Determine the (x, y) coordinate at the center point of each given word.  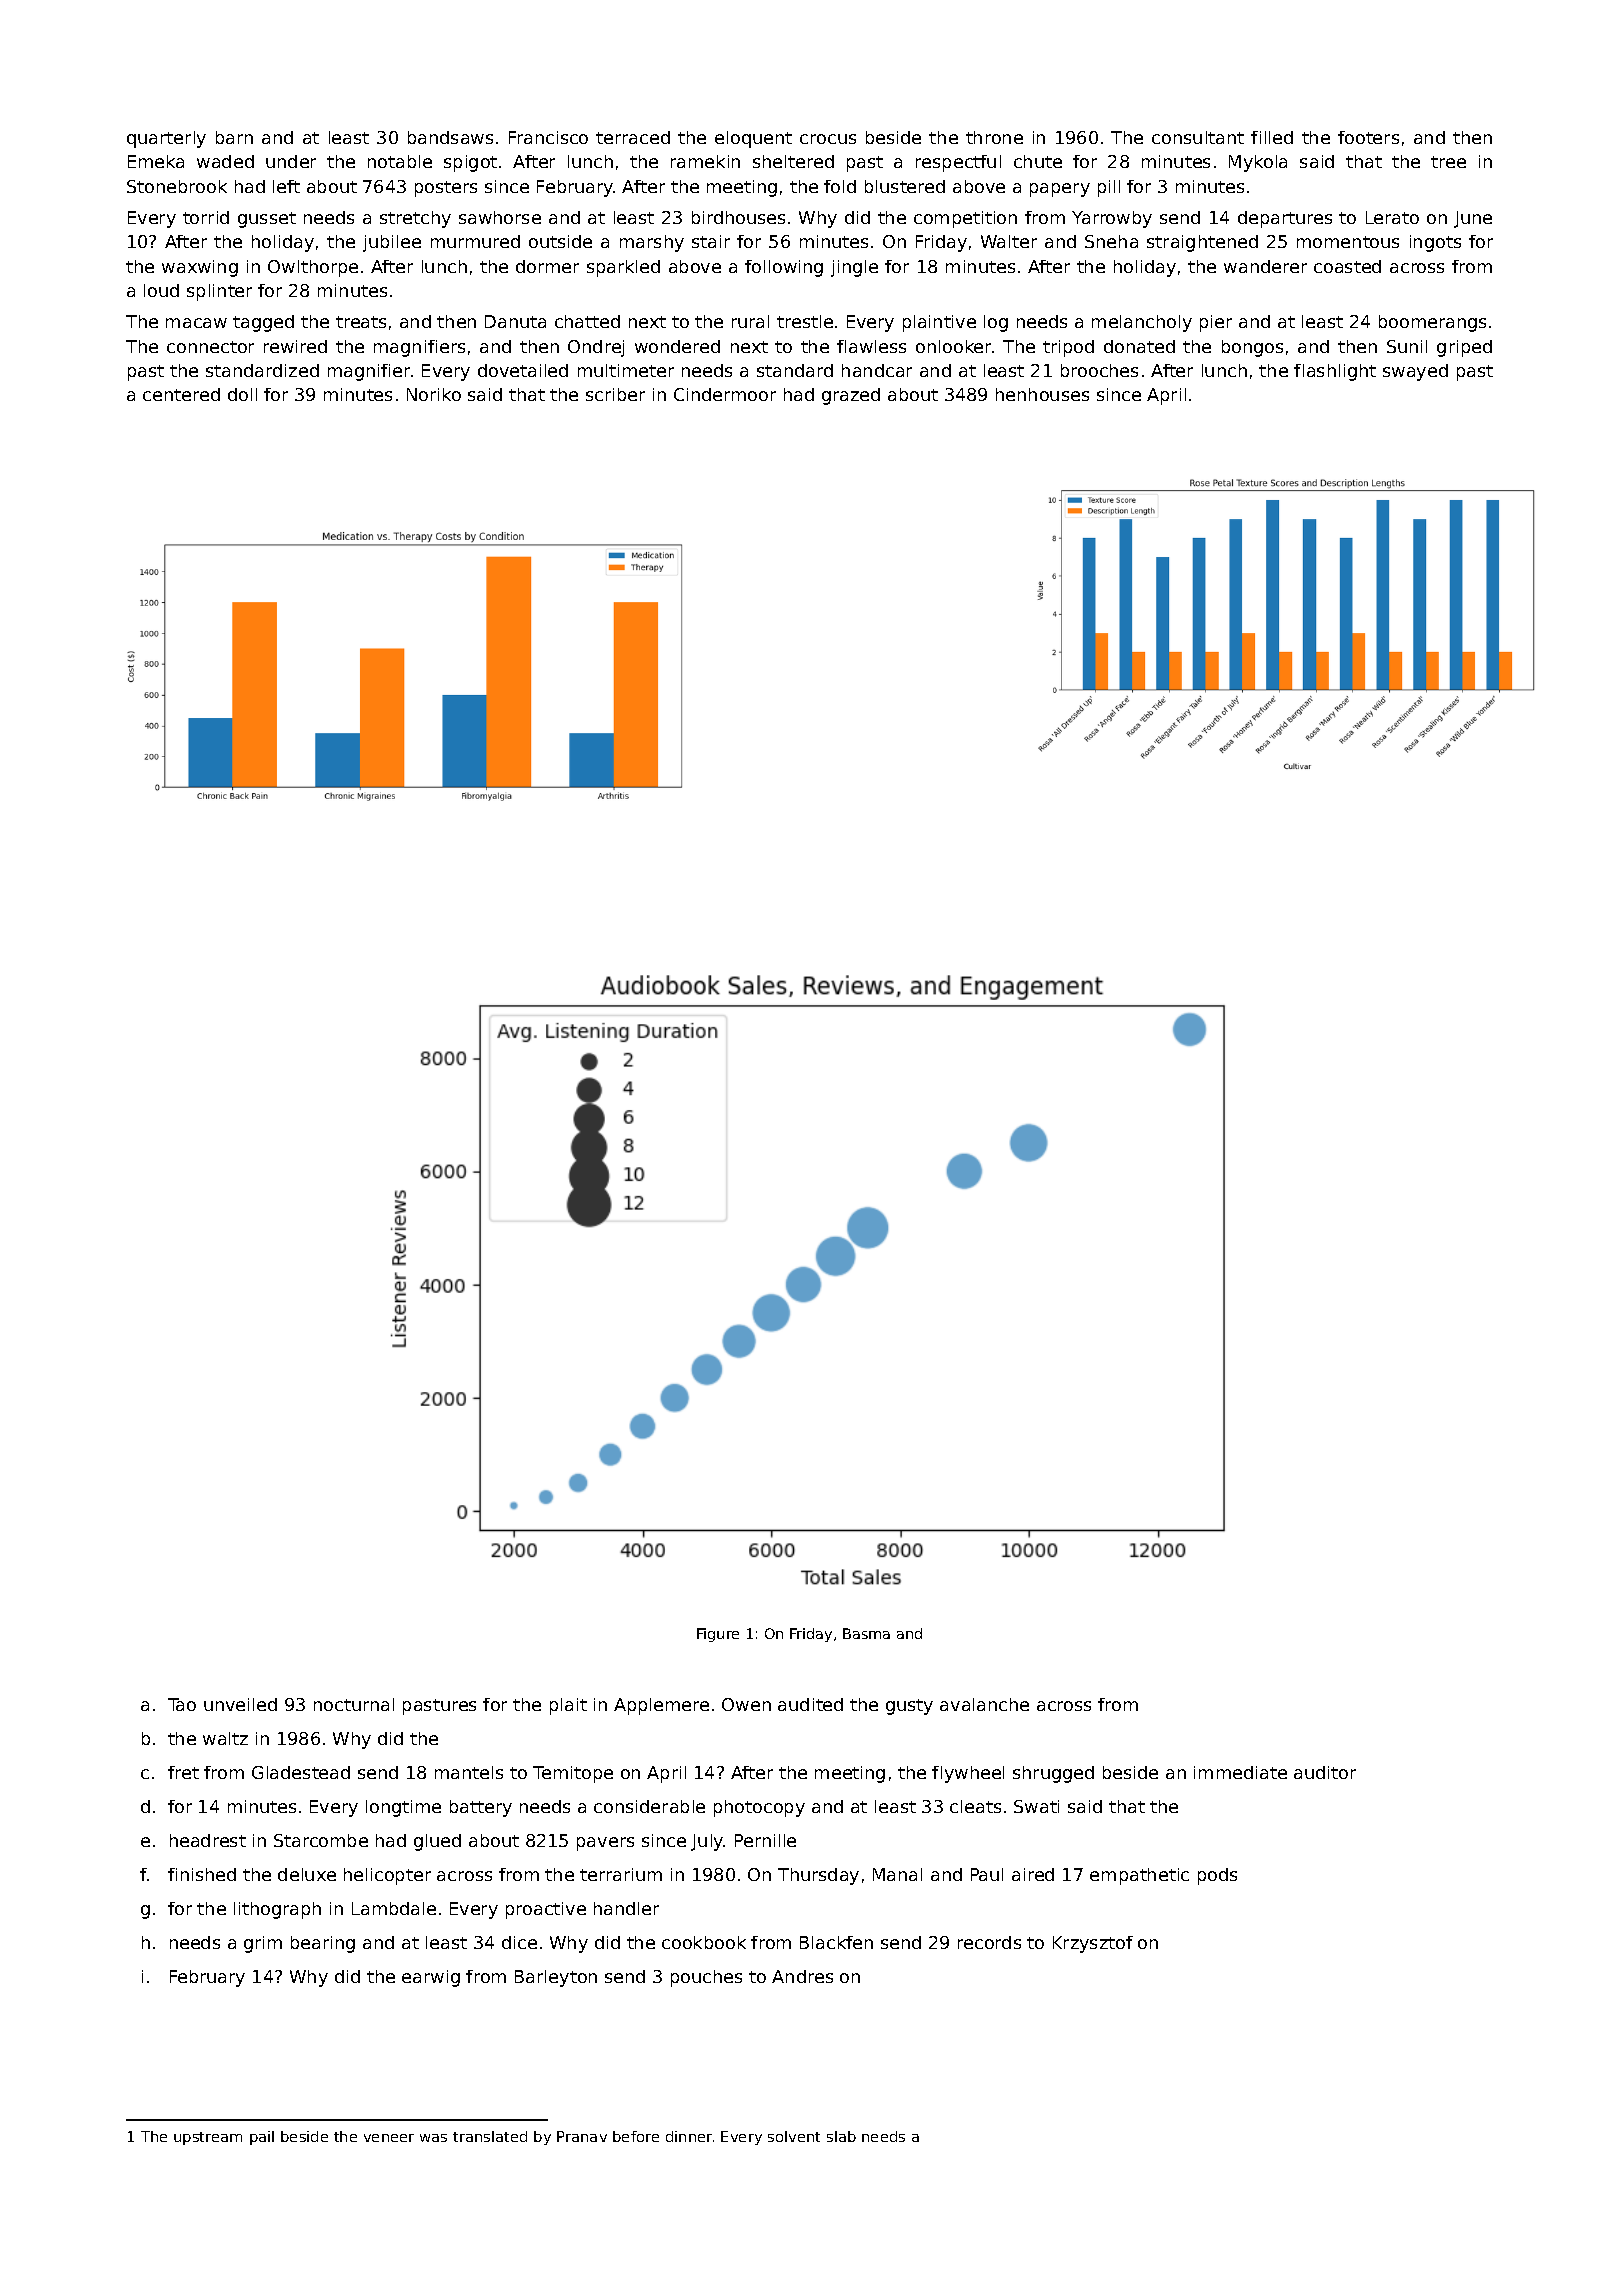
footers (1368, 137)
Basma (866, 1633)
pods (1217, 1876)
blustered (905, 186)
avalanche (984, 1704)
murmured (475, 241)
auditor (1325, 1772)
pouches (706, 1978)
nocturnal (354, 1704)
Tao (182, 1704)
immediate (1240, 1772)
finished (202, 1874)
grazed (851, 396)
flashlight (1335, 372)
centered (181, 394)
